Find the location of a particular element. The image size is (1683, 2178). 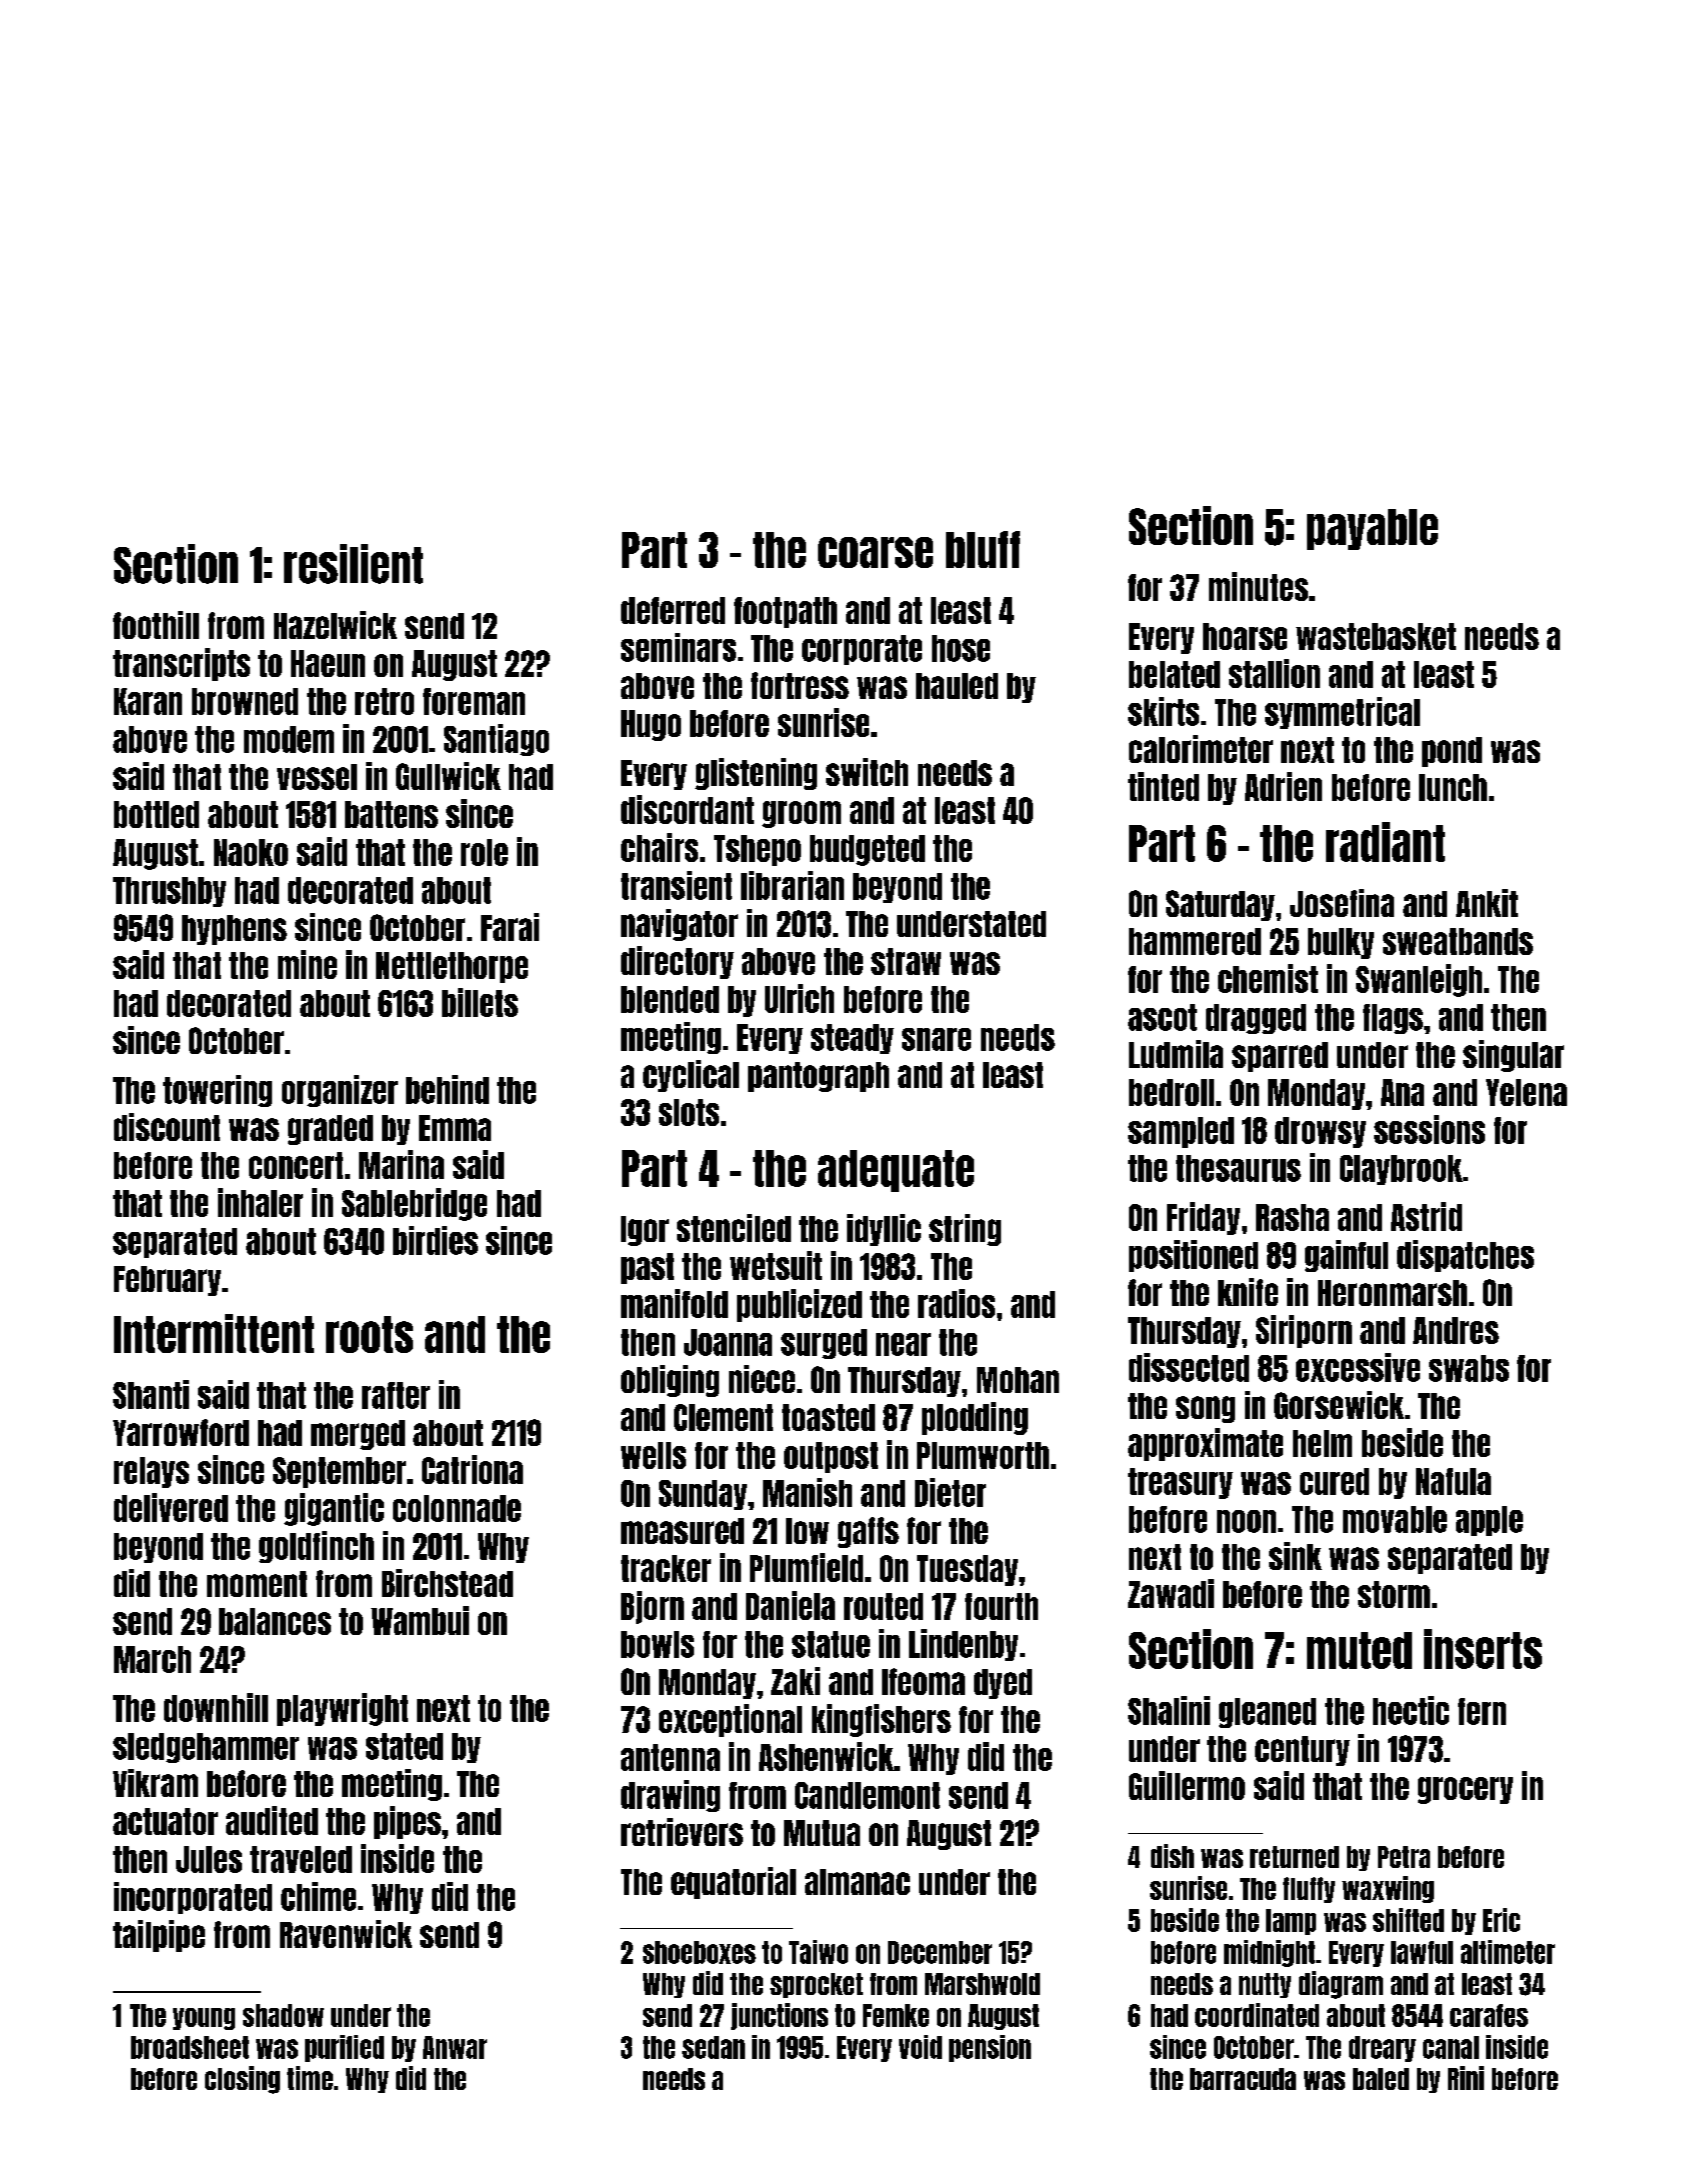

inserts is located at coordinates (1483, 1649).
